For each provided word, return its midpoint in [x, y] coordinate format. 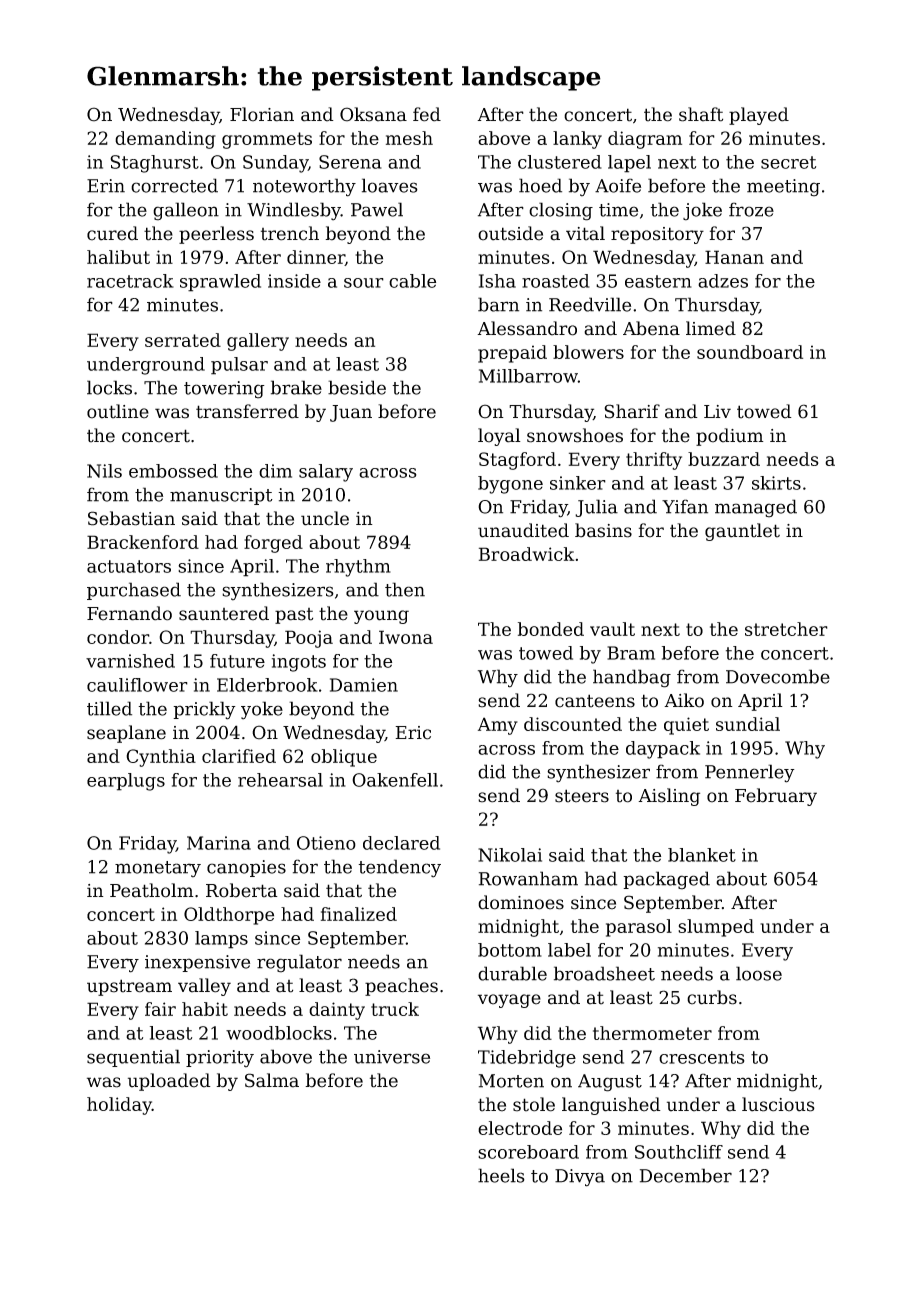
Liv [717, 411]
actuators [129, 566]
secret [788, 162]
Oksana [373, 114]
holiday [119, 1106]
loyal [499, 437]
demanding [165, 140]
